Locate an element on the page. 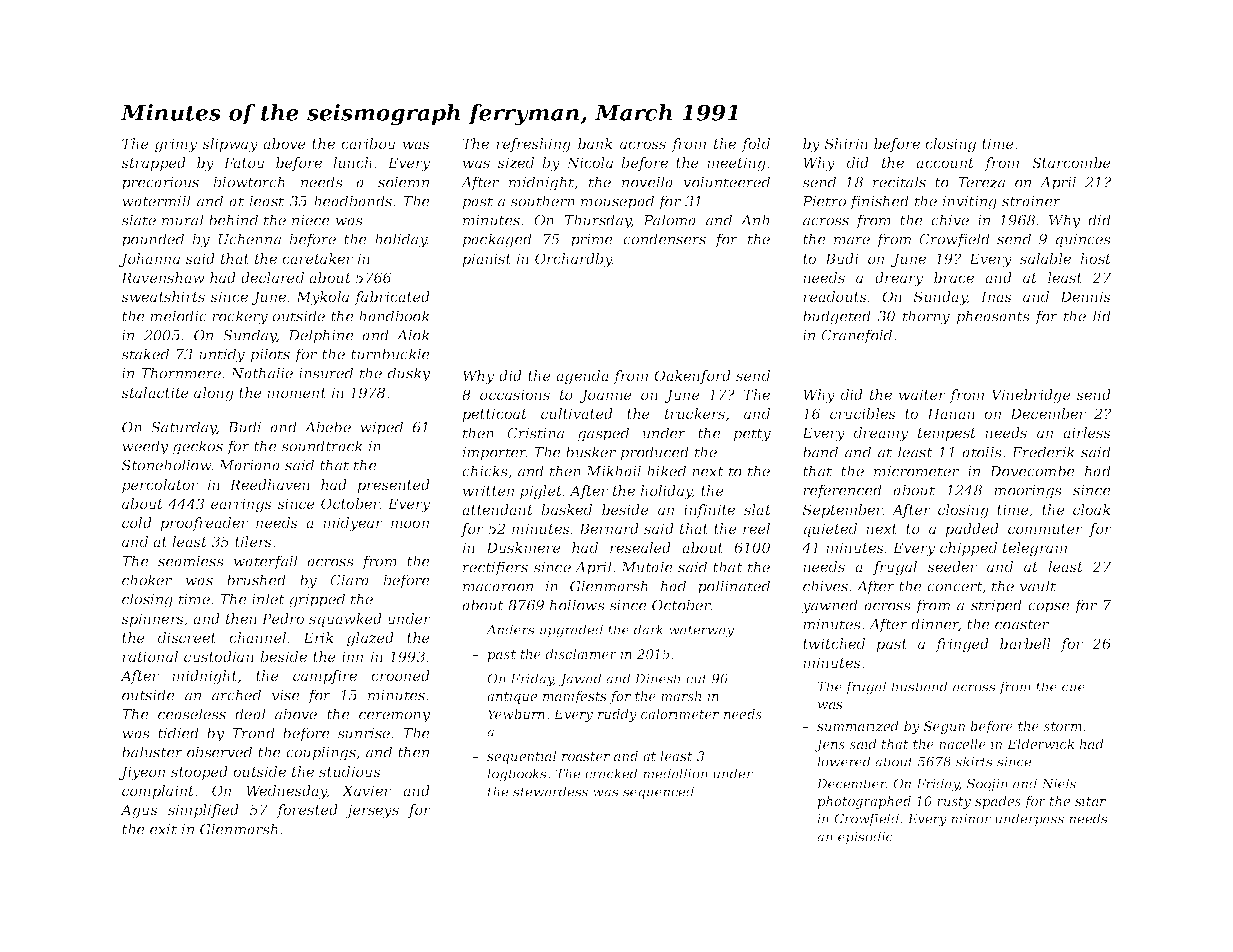  budgeted is located at coordinates (837, 317).
